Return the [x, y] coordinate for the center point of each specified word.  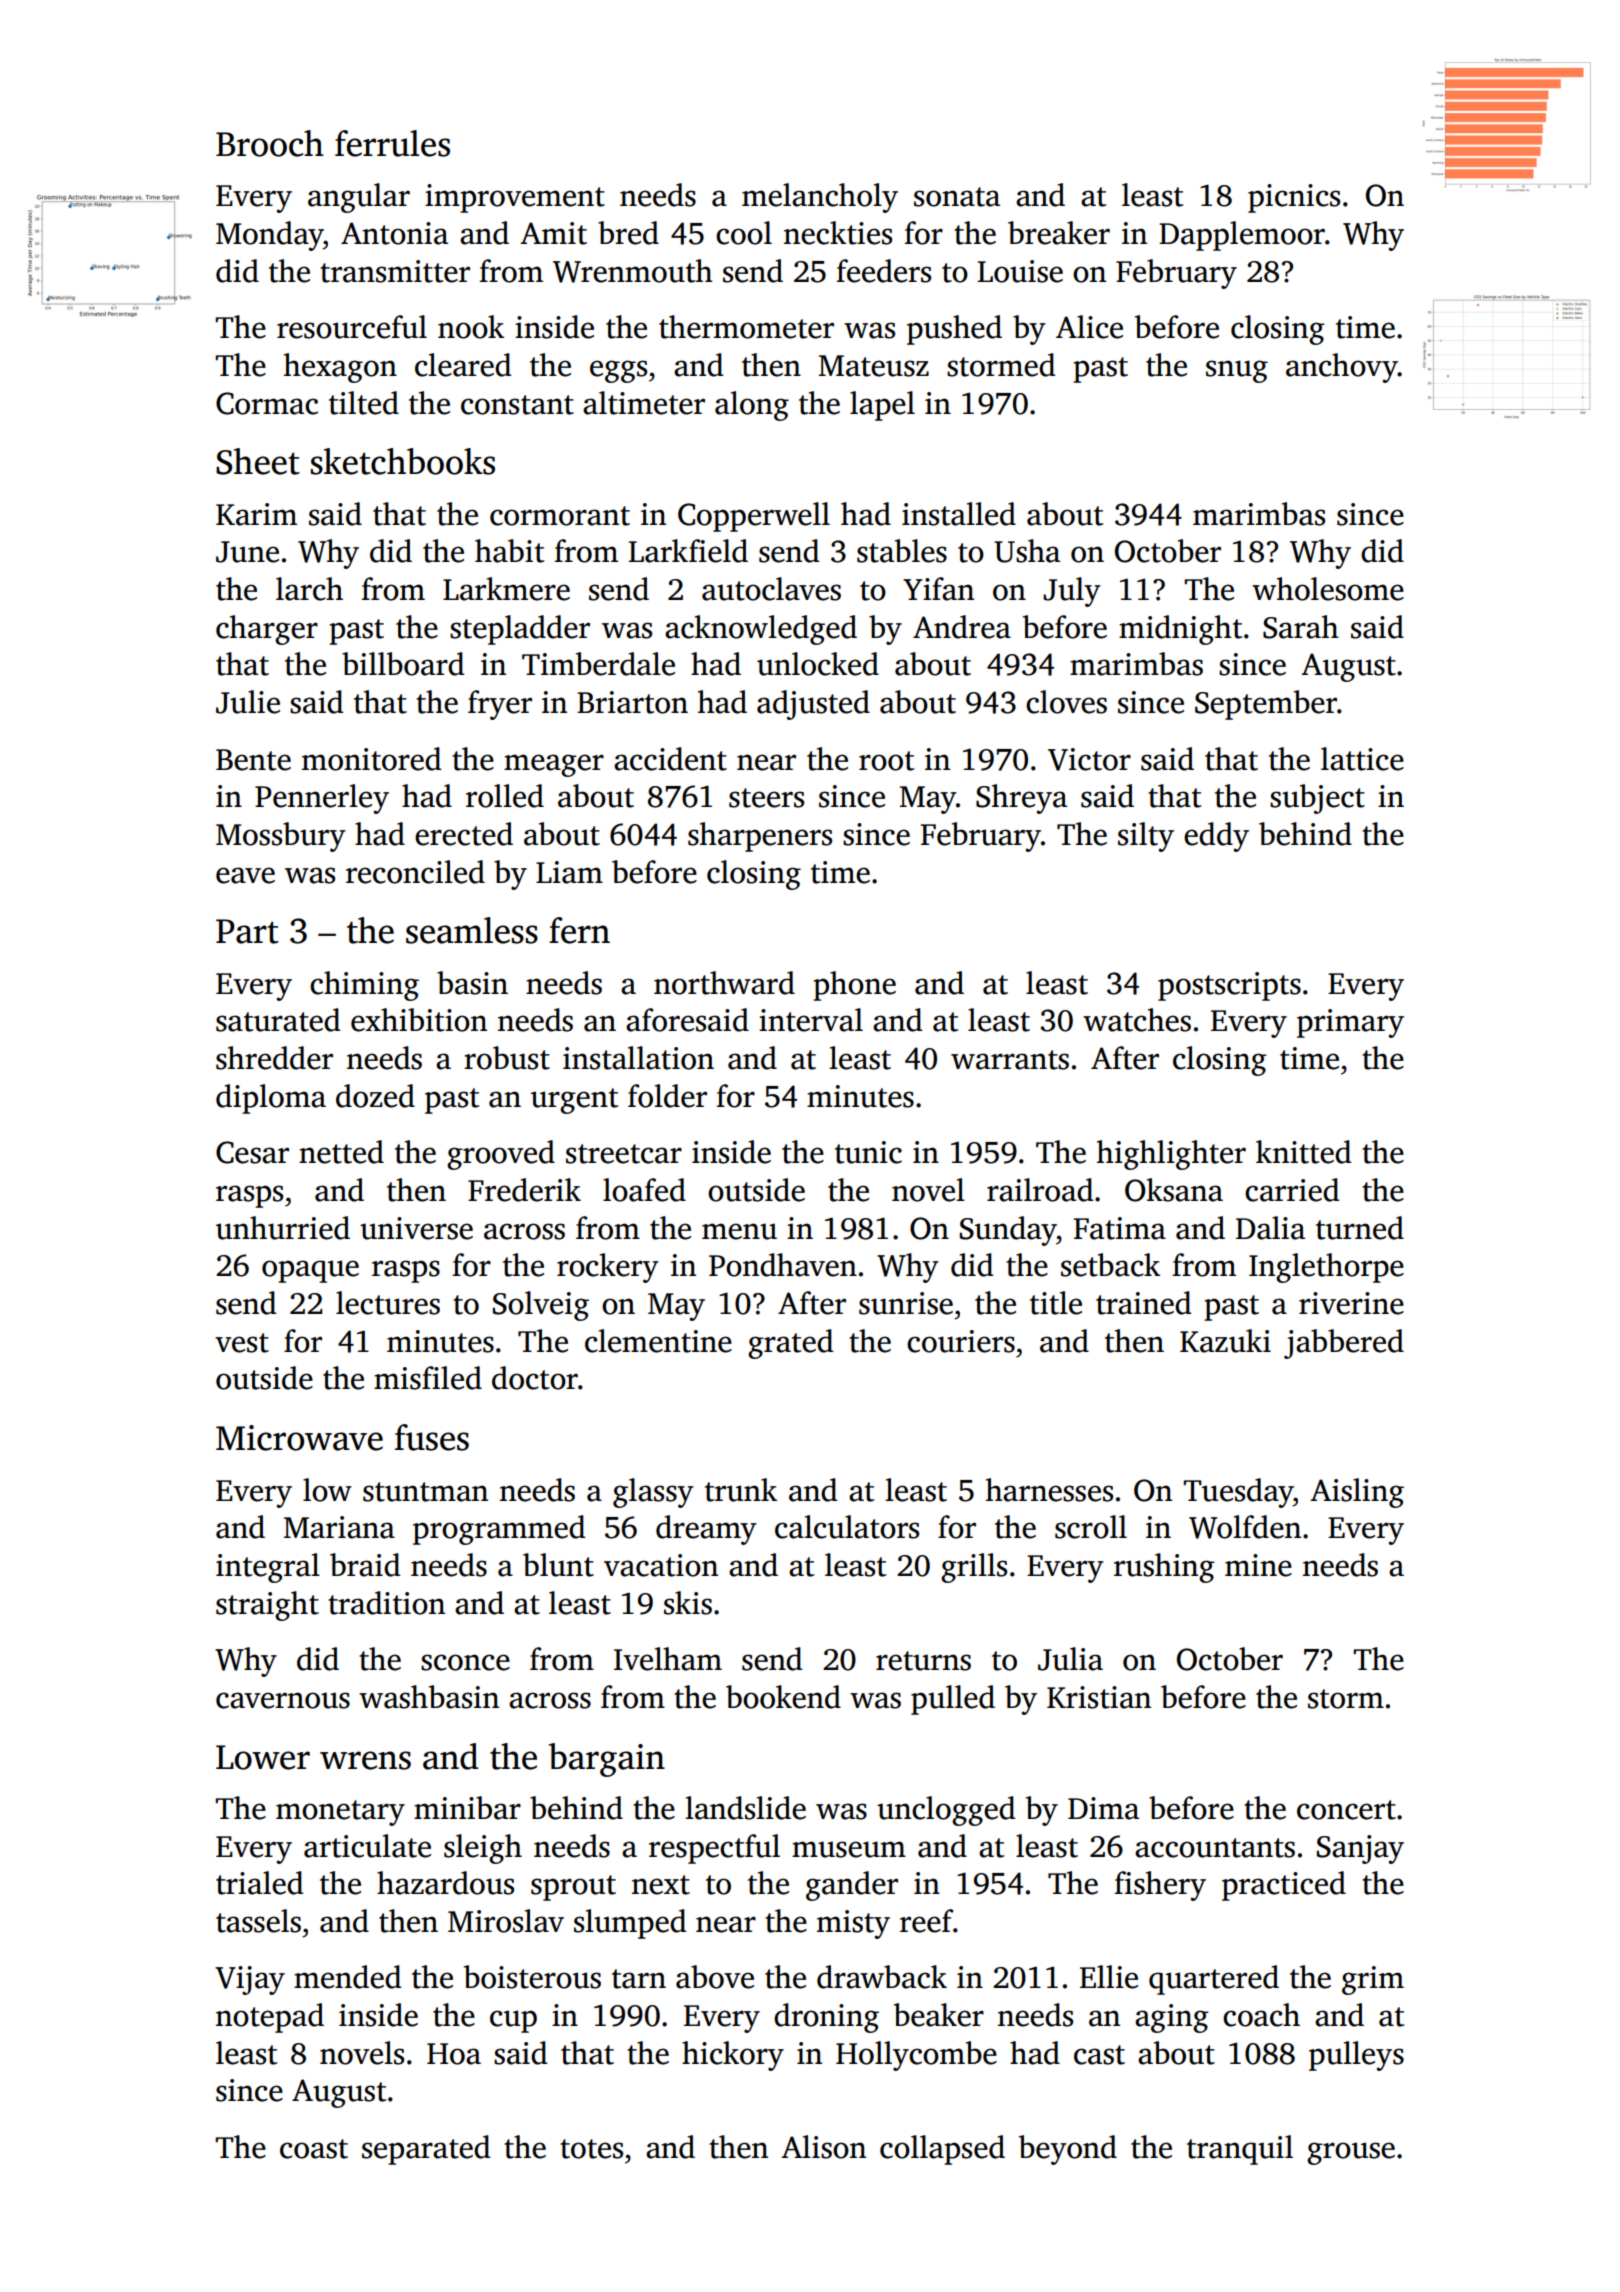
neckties [838, 233]
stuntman [425, 1492]
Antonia [394, 233]
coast [314, 2149]
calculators [847, 1527]
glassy [653, 1493]
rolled [505, 796]
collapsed [942, 2150]
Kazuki [1225, 1341]
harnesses [1049, 1490]
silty [1146, 837]
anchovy [1342, 368]
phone [854, 986]
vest [242, 1343]
